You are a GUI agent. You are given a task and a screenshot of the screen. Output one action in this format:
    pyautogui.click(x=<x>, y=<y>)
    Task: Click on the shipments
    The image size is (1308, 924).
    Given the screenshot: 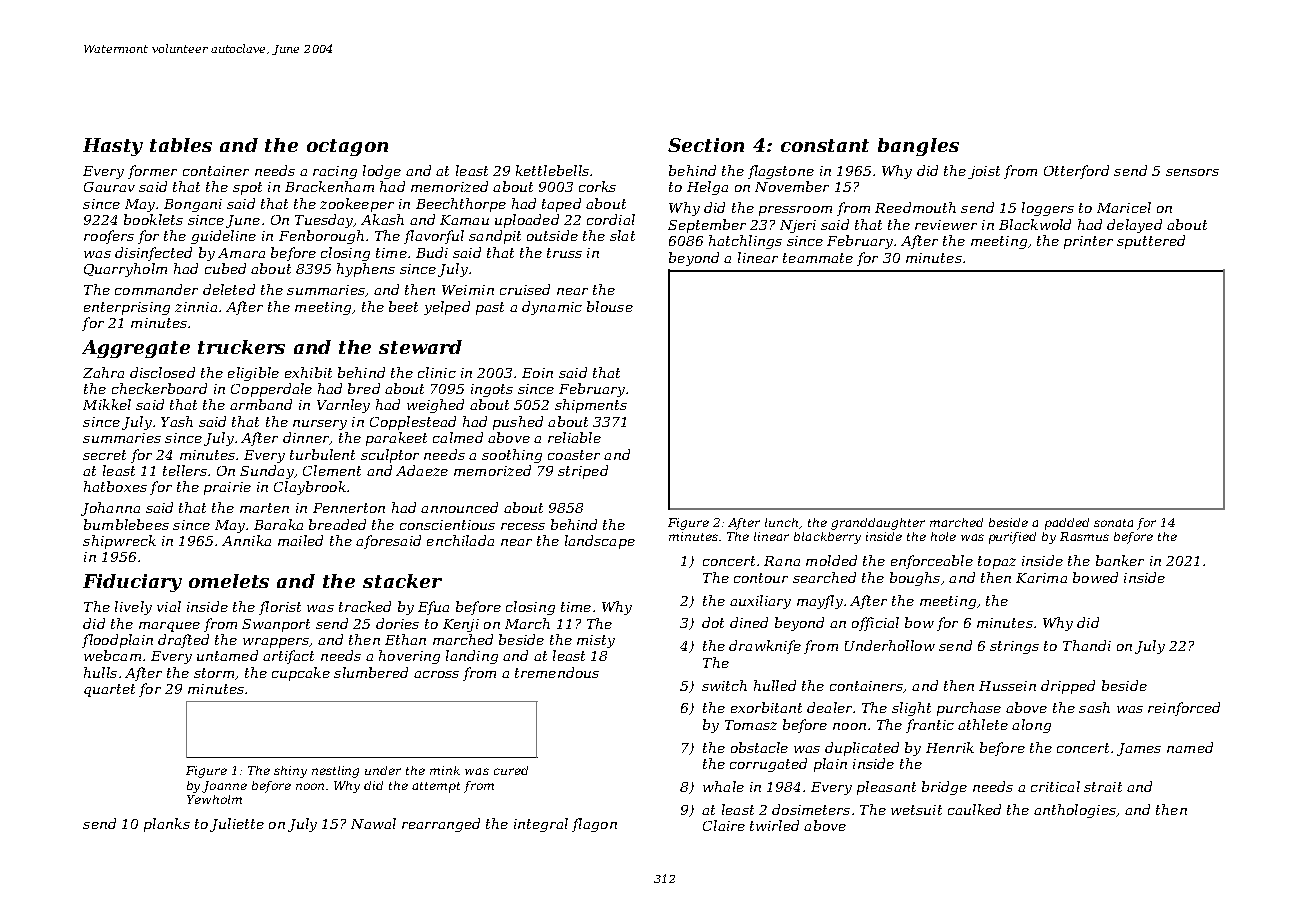 What is the action you would take?
    pyautogui.click(x=591, y=406)
